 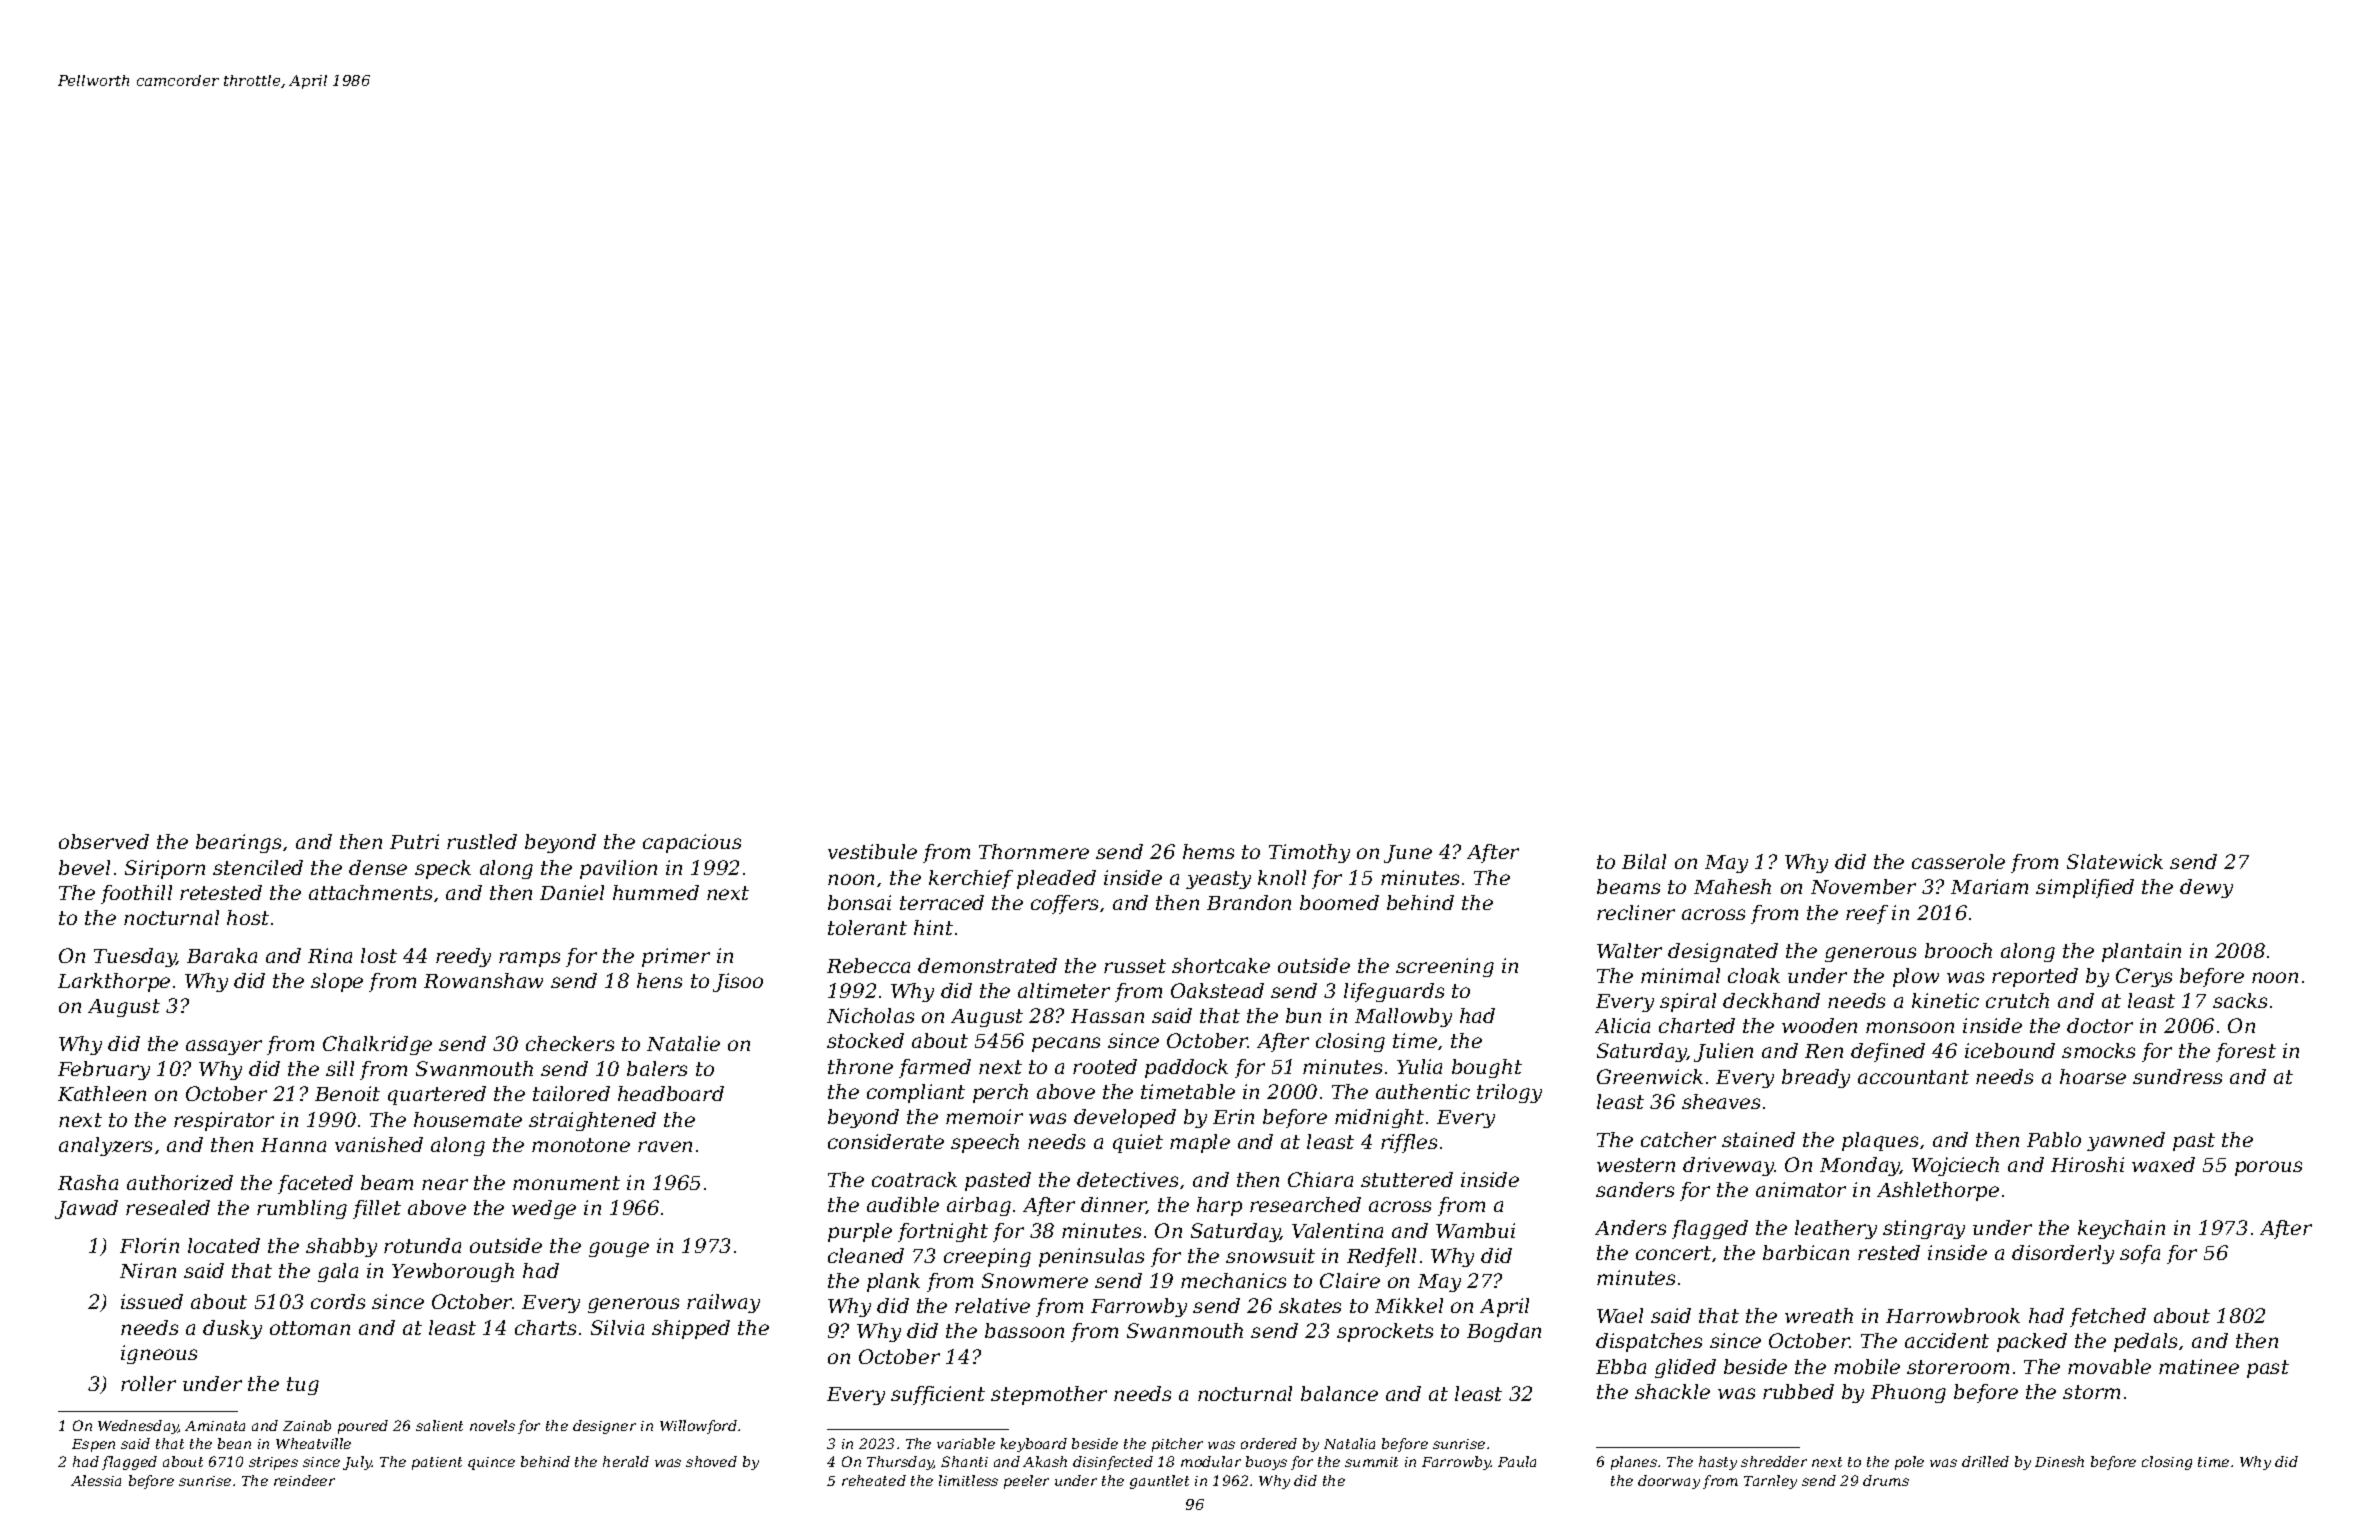 What do you see at coordinates (1339, 1393) in the image?
I see `balance` at bounding box center [1339, 1393].
